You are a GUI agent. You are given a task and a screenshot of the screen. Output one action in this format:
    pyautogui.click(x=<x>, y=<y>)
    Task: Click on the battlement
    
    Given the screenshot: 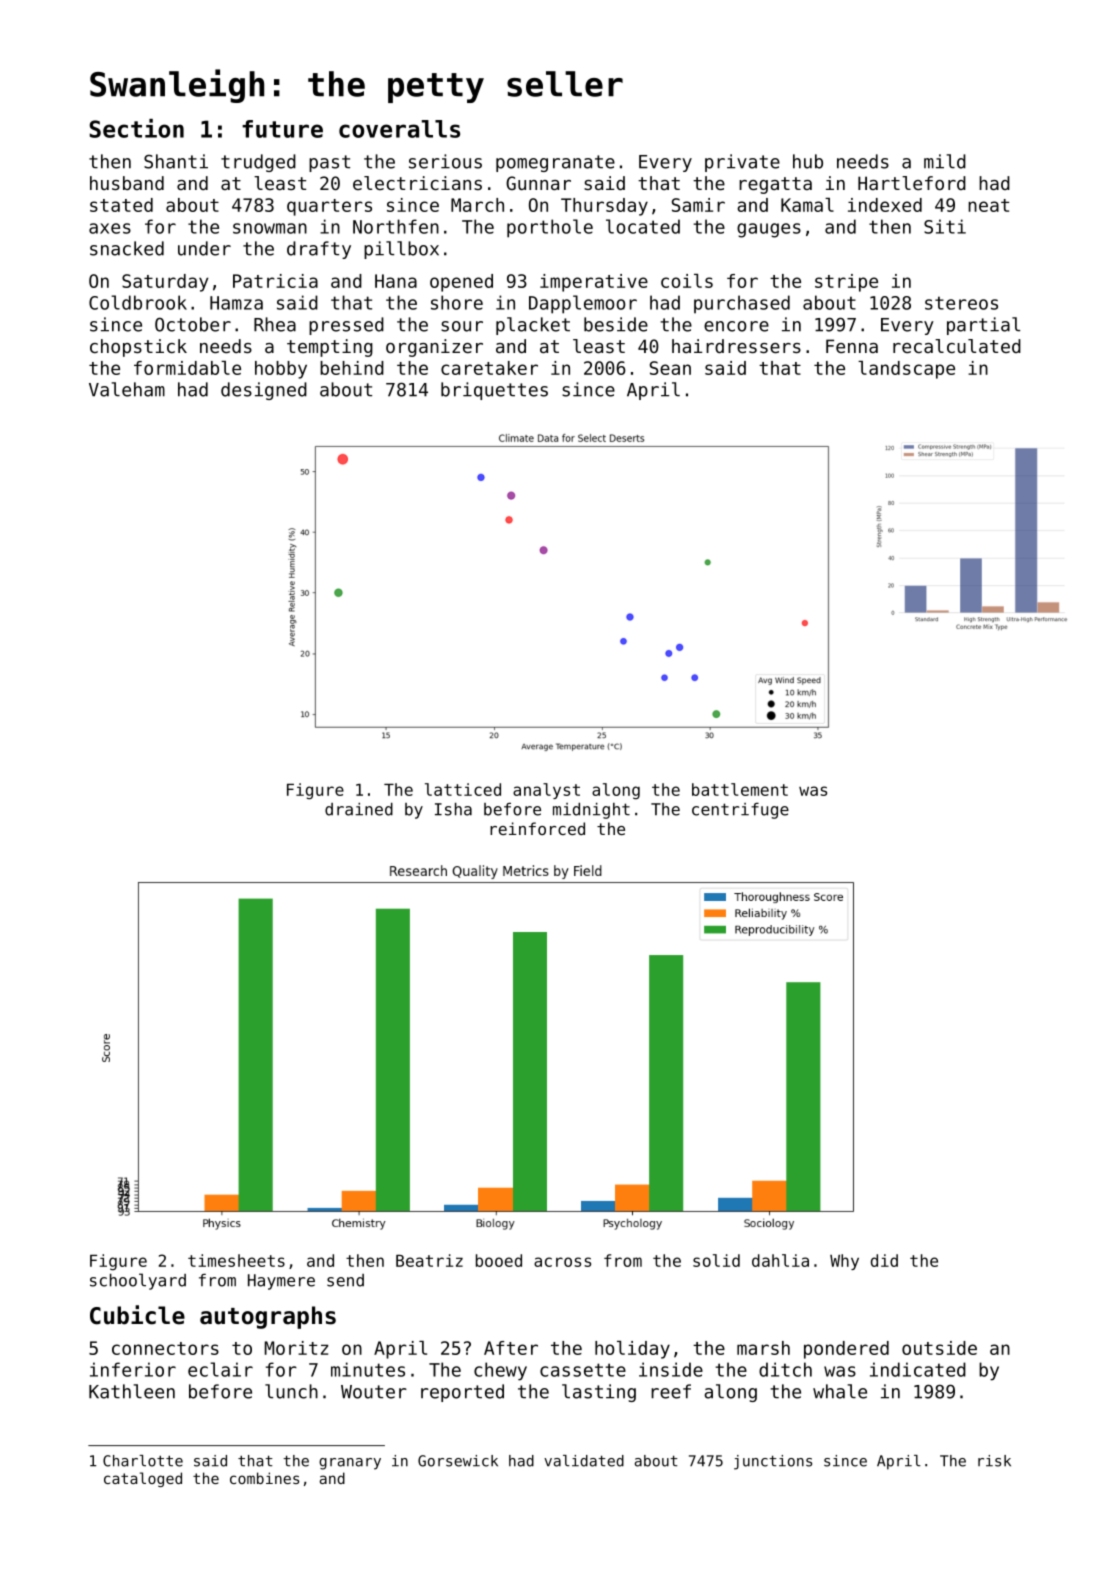 What is the action you would take?
    pyautogui.click(x=740, y=789)
